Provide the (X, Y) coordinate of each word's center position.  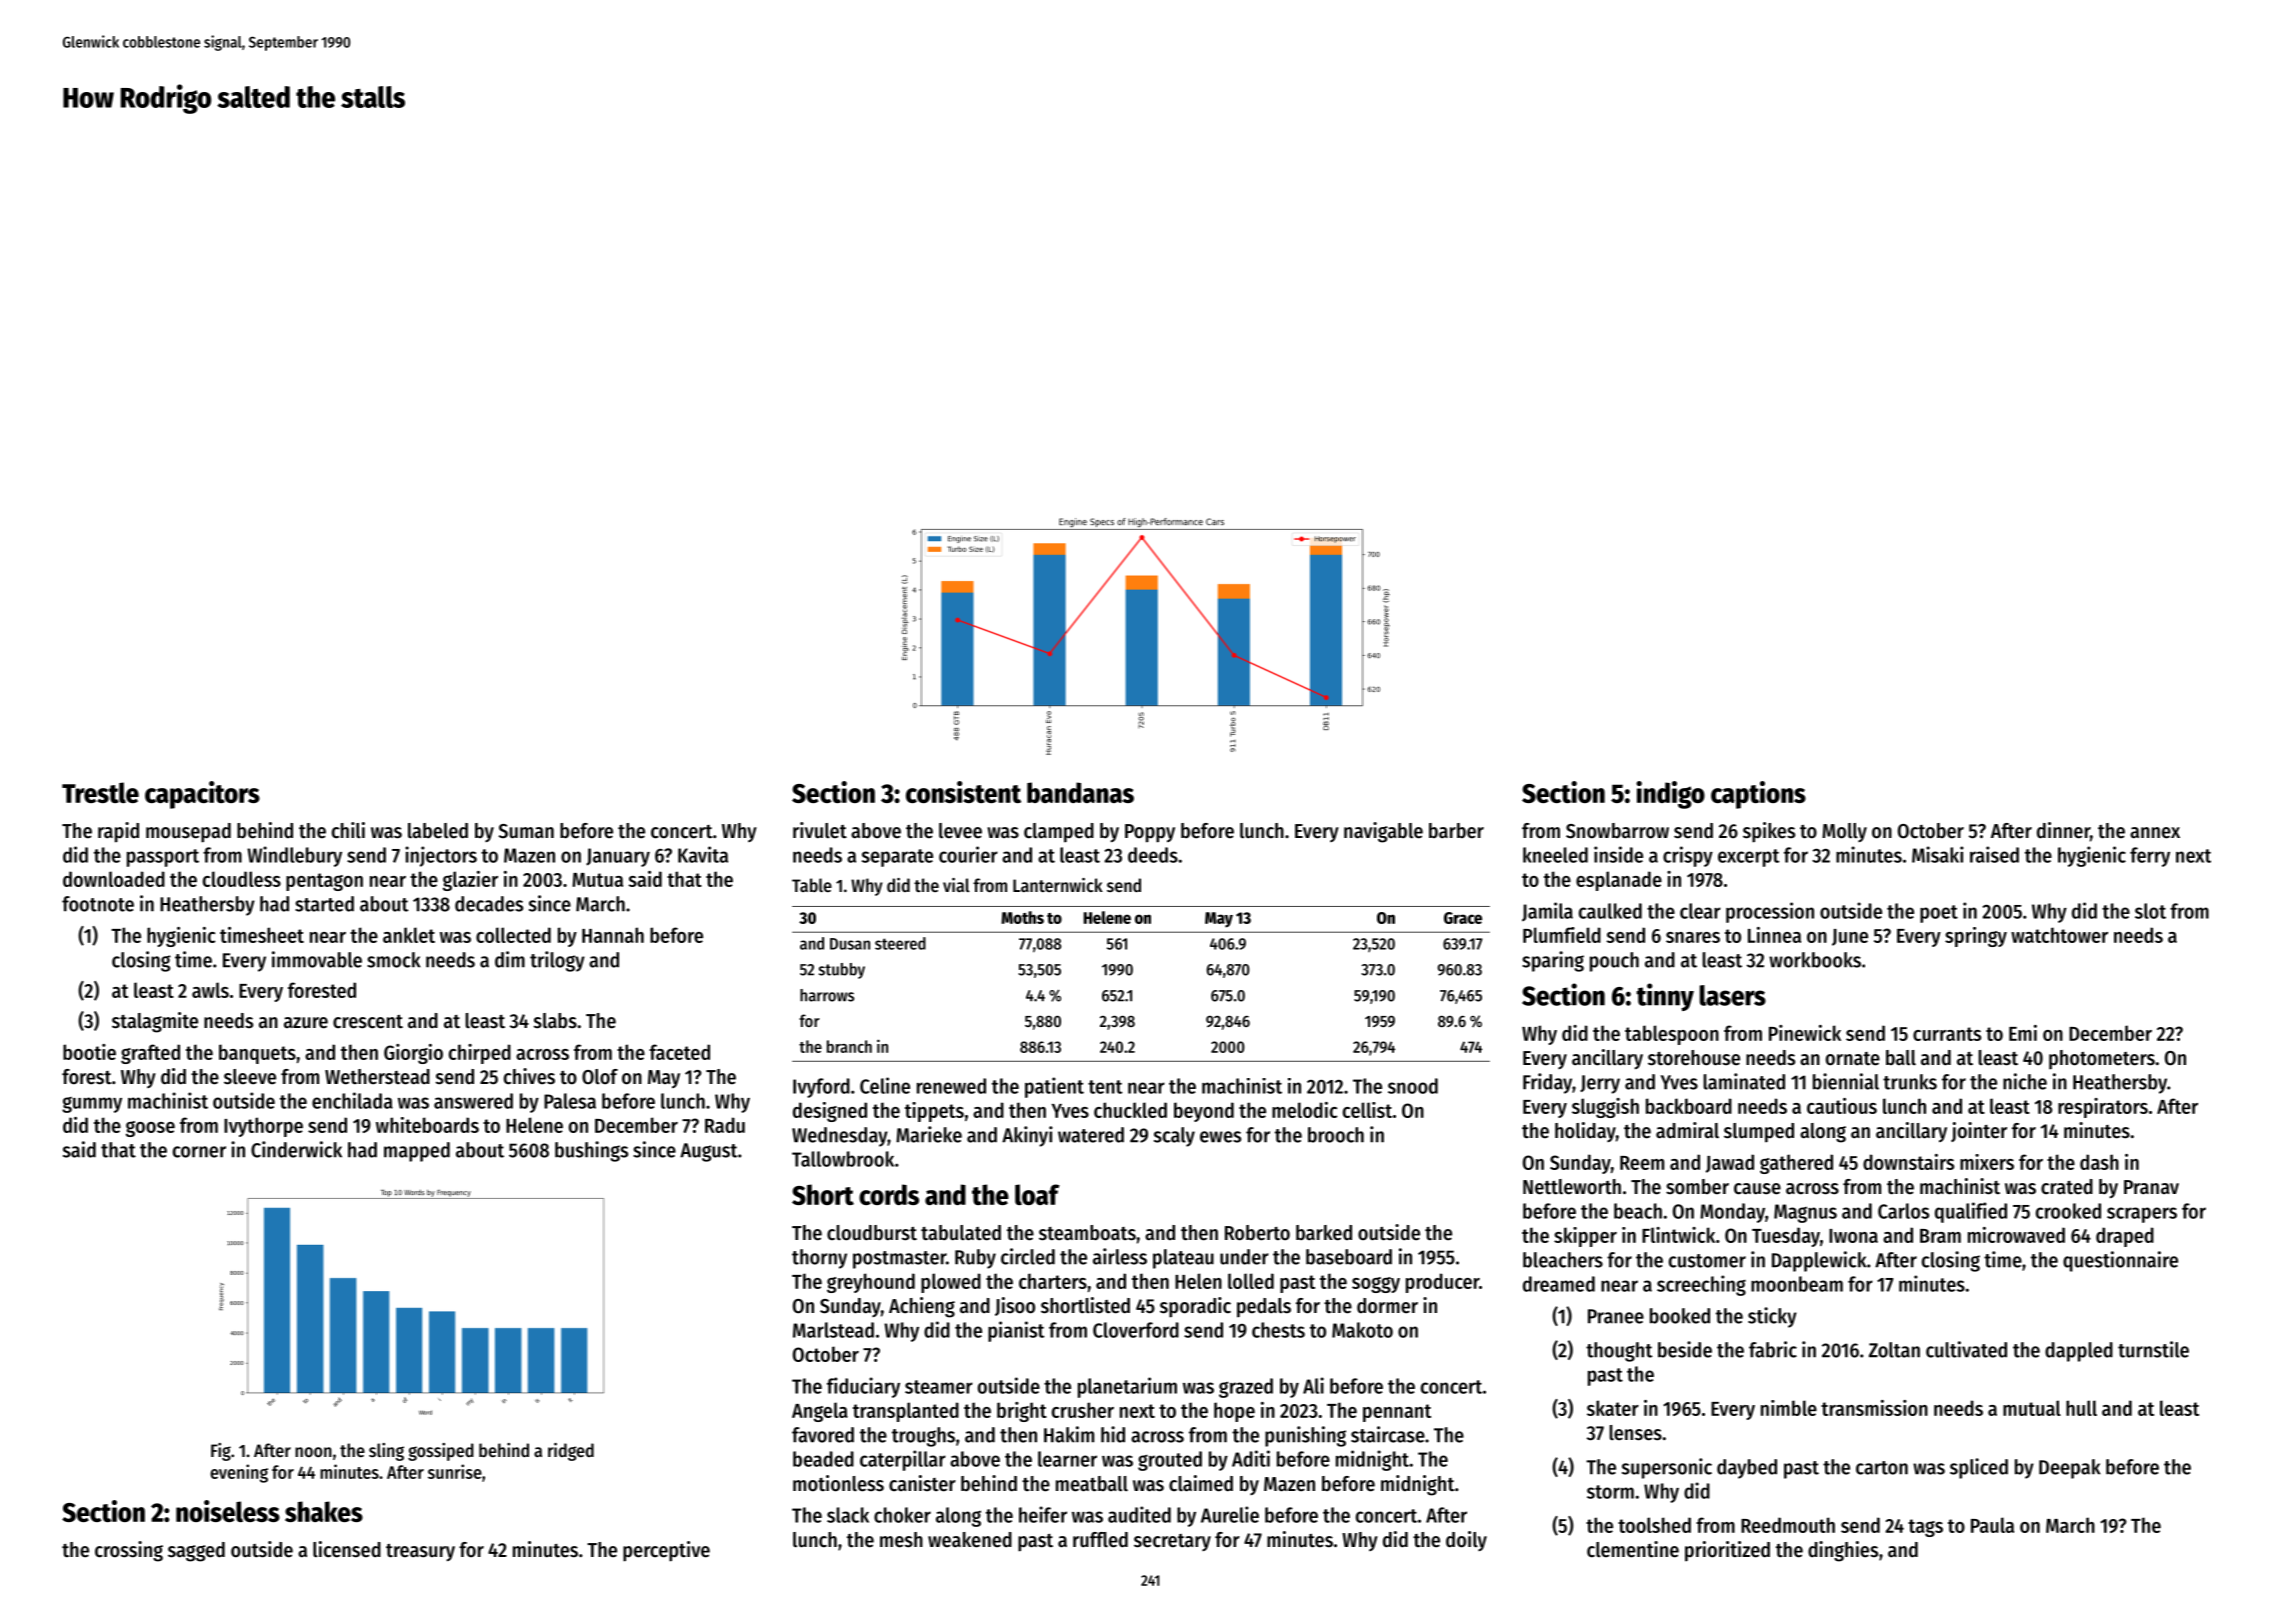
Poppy (1150, 833)
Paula (1992, 1525)
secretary (1172, 1542)
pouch (1614, 962)
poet (1939, 914)
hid (1113, 1434)
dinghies (1843, 1551)
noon (313, 1452)
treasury (420, 1552)
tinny (1665, 997)
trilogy (557, 961)
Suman (526, 831)
